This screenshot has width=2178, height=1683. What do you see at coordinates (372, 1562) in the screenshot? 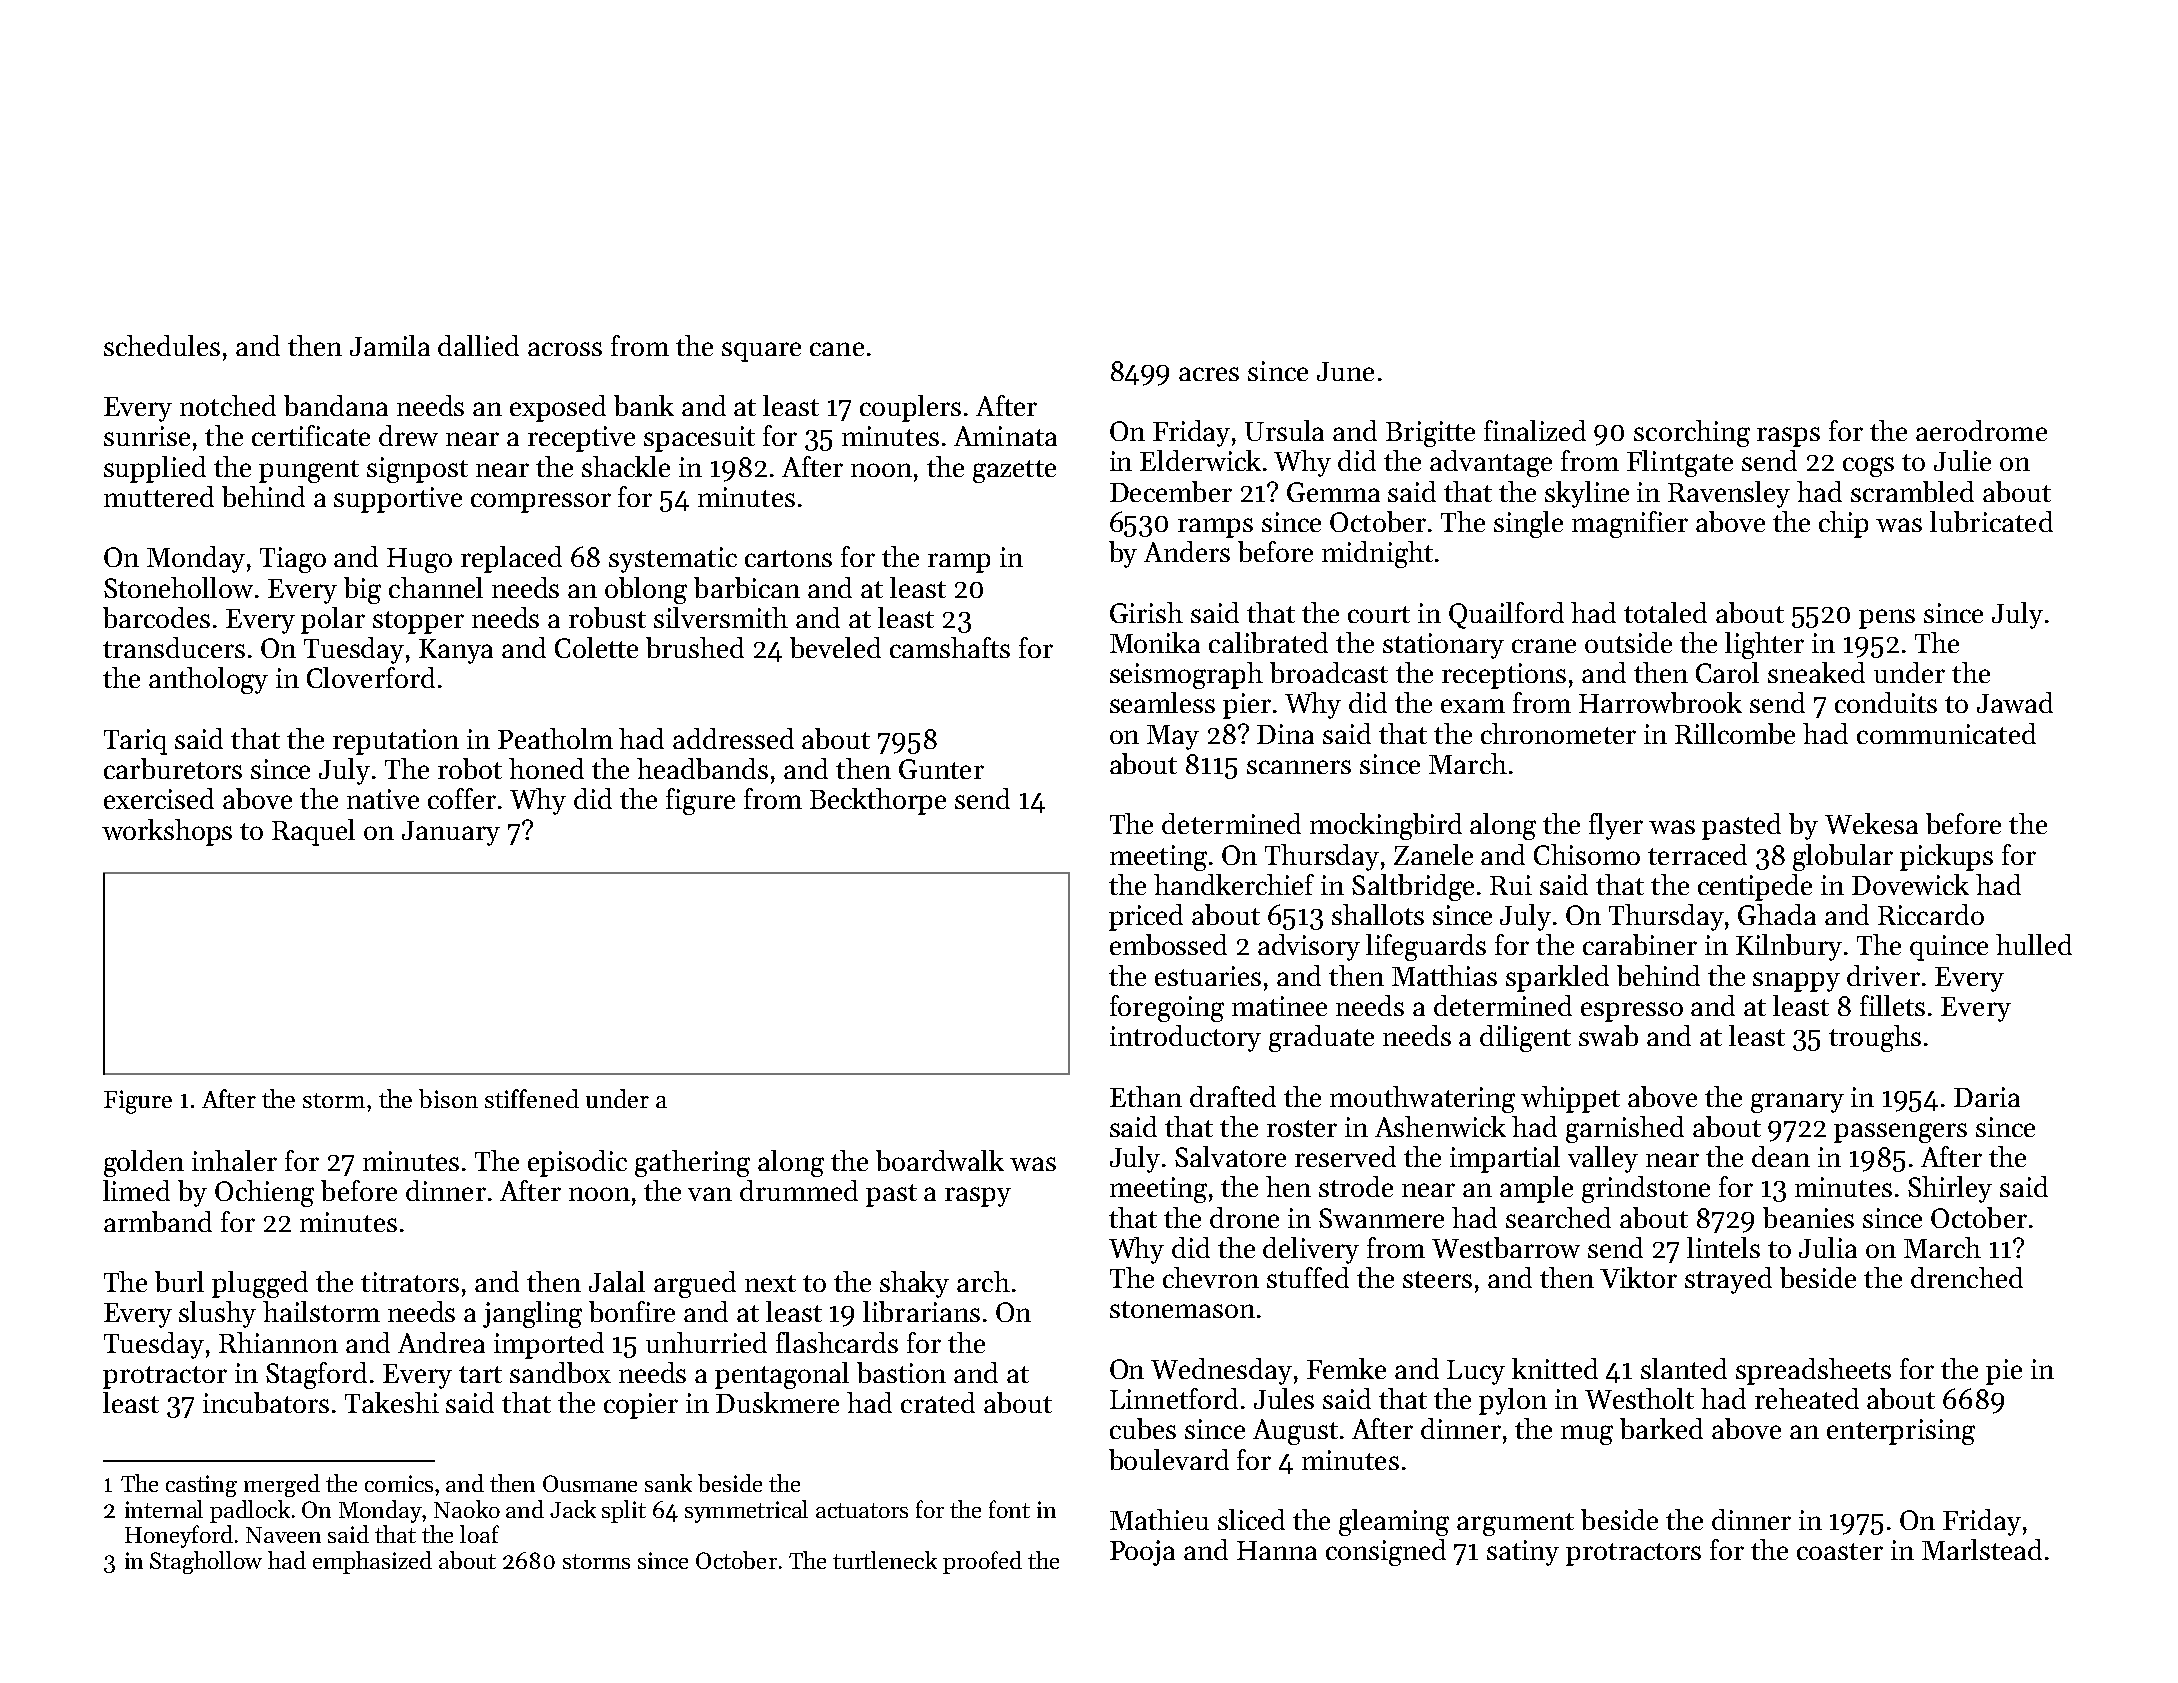
I see `emphasized` at bounding box center [372, 1562].
